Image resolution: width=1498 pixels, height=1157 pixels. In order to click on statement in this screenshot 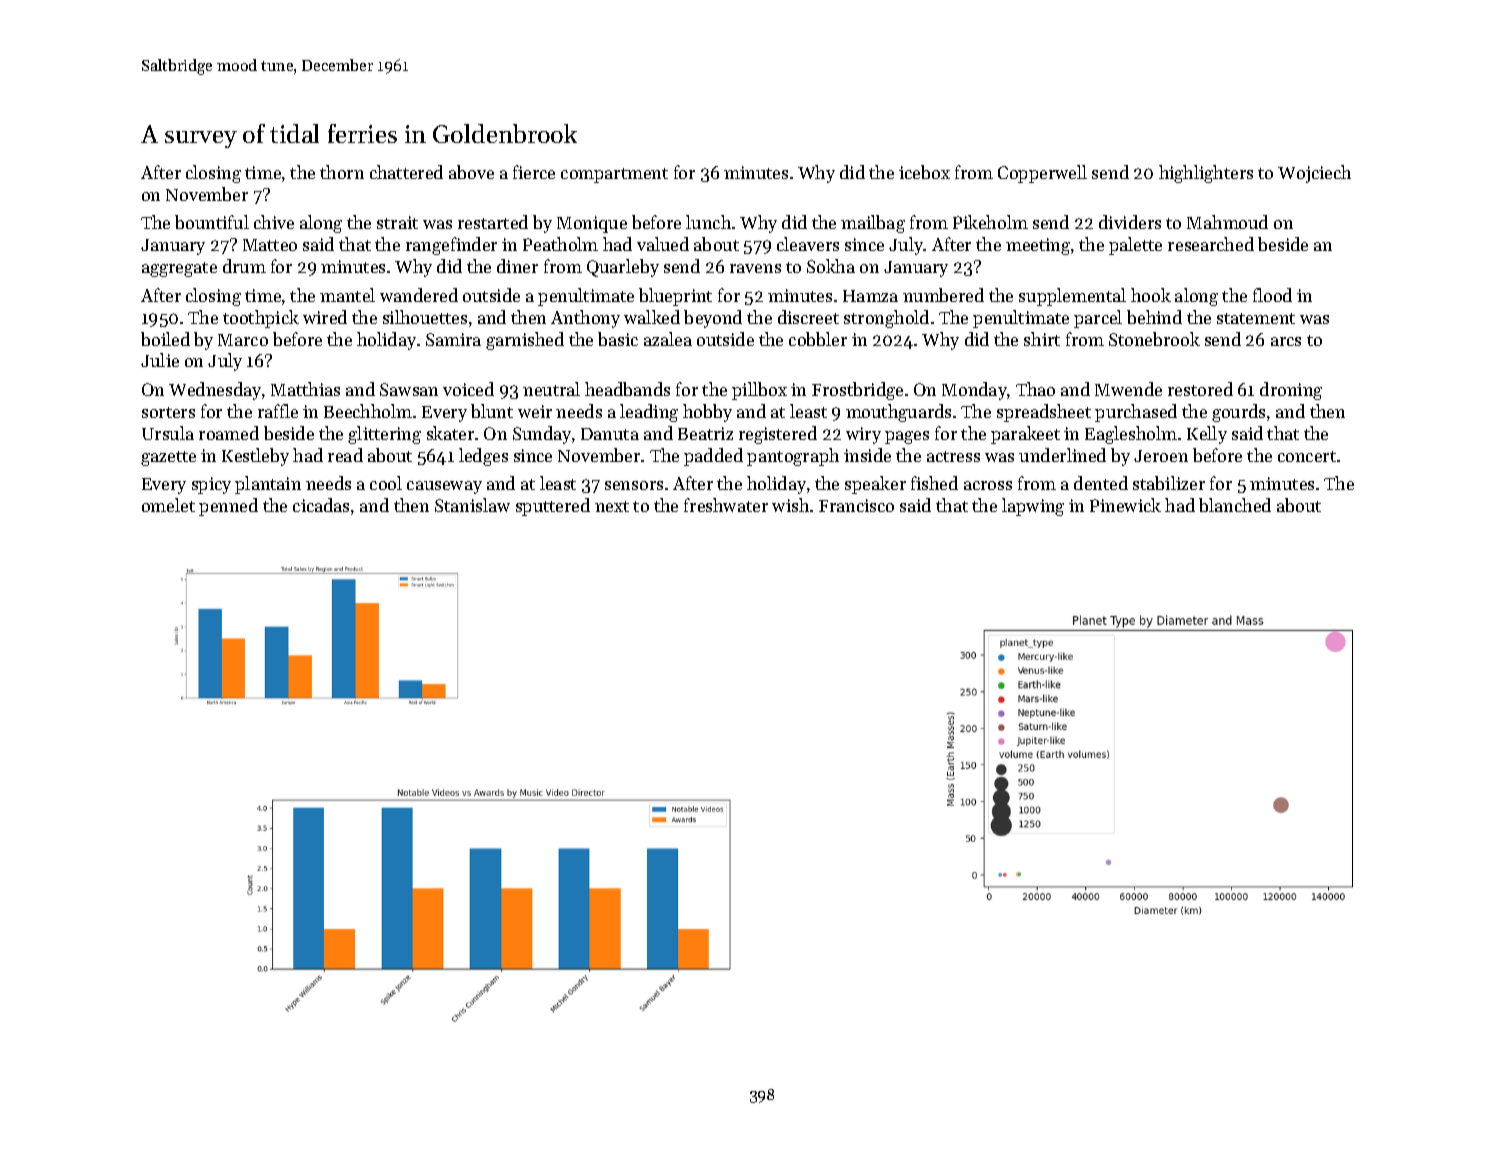, I will do `click(1256, 318)`.
